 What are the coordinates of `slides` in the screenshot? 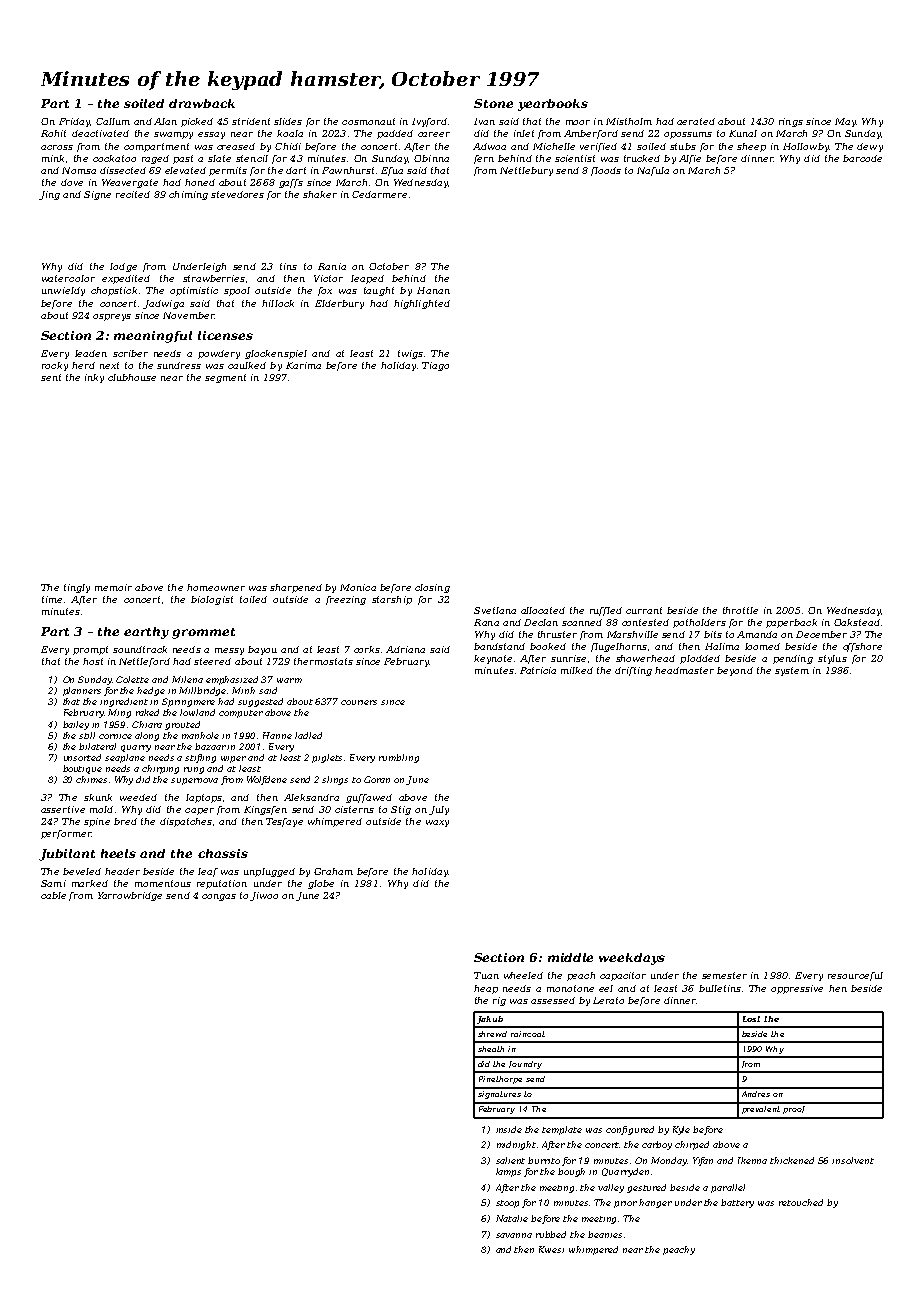 It's located at (288, 121).
